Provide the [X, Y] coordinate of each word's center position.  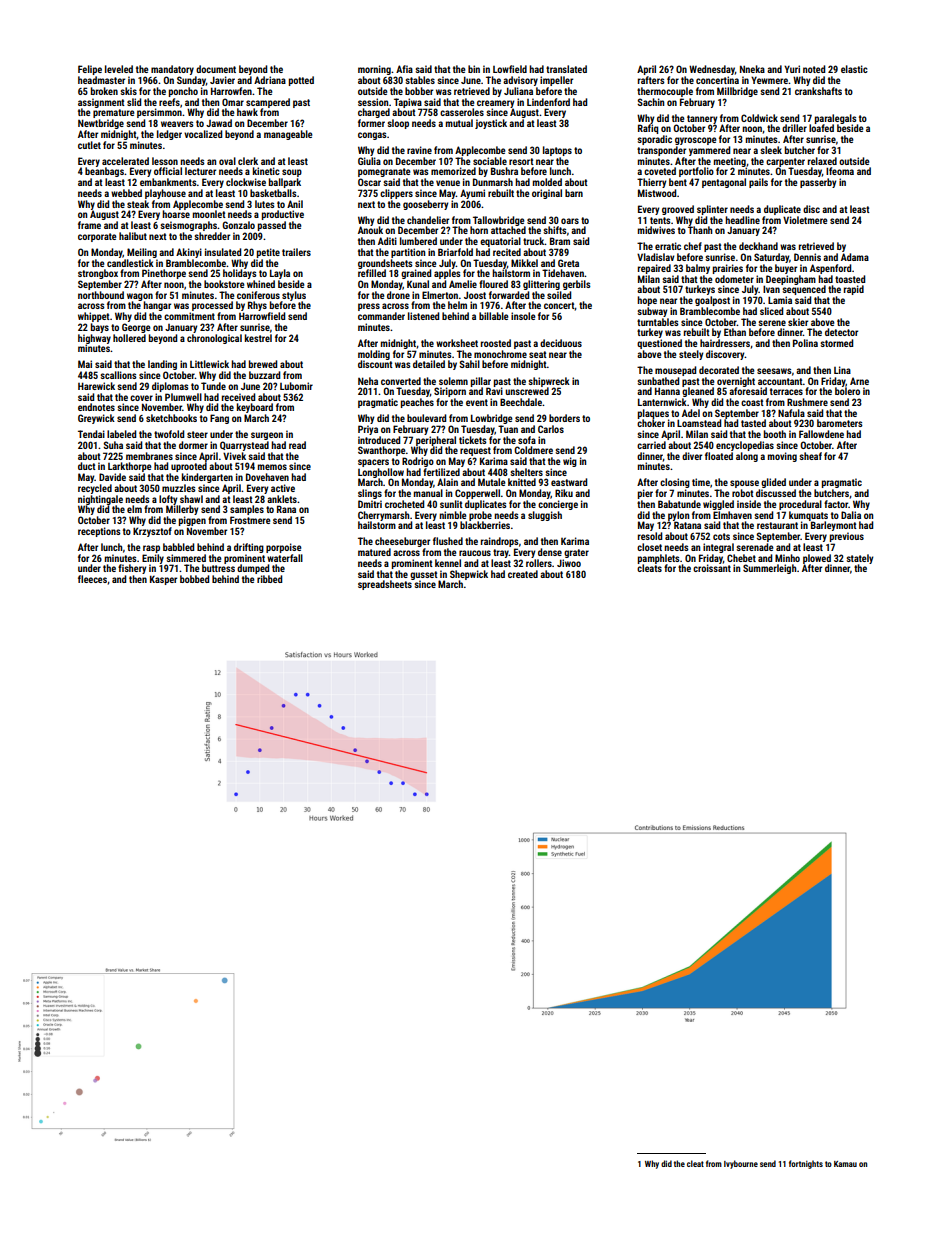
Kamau [845, 1164]
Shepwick [469, 575]
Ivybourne [741, 1164]
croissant [712, 568]
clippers [396, 194]
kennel [448, 563]
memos [272, 467]
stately [860, 559]
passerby [818, 183]
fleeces [92, 579]
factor [836, 504]
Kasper [163, 580]
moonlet [209, 214]
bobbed [194, 579]
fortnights [806, 1164]
